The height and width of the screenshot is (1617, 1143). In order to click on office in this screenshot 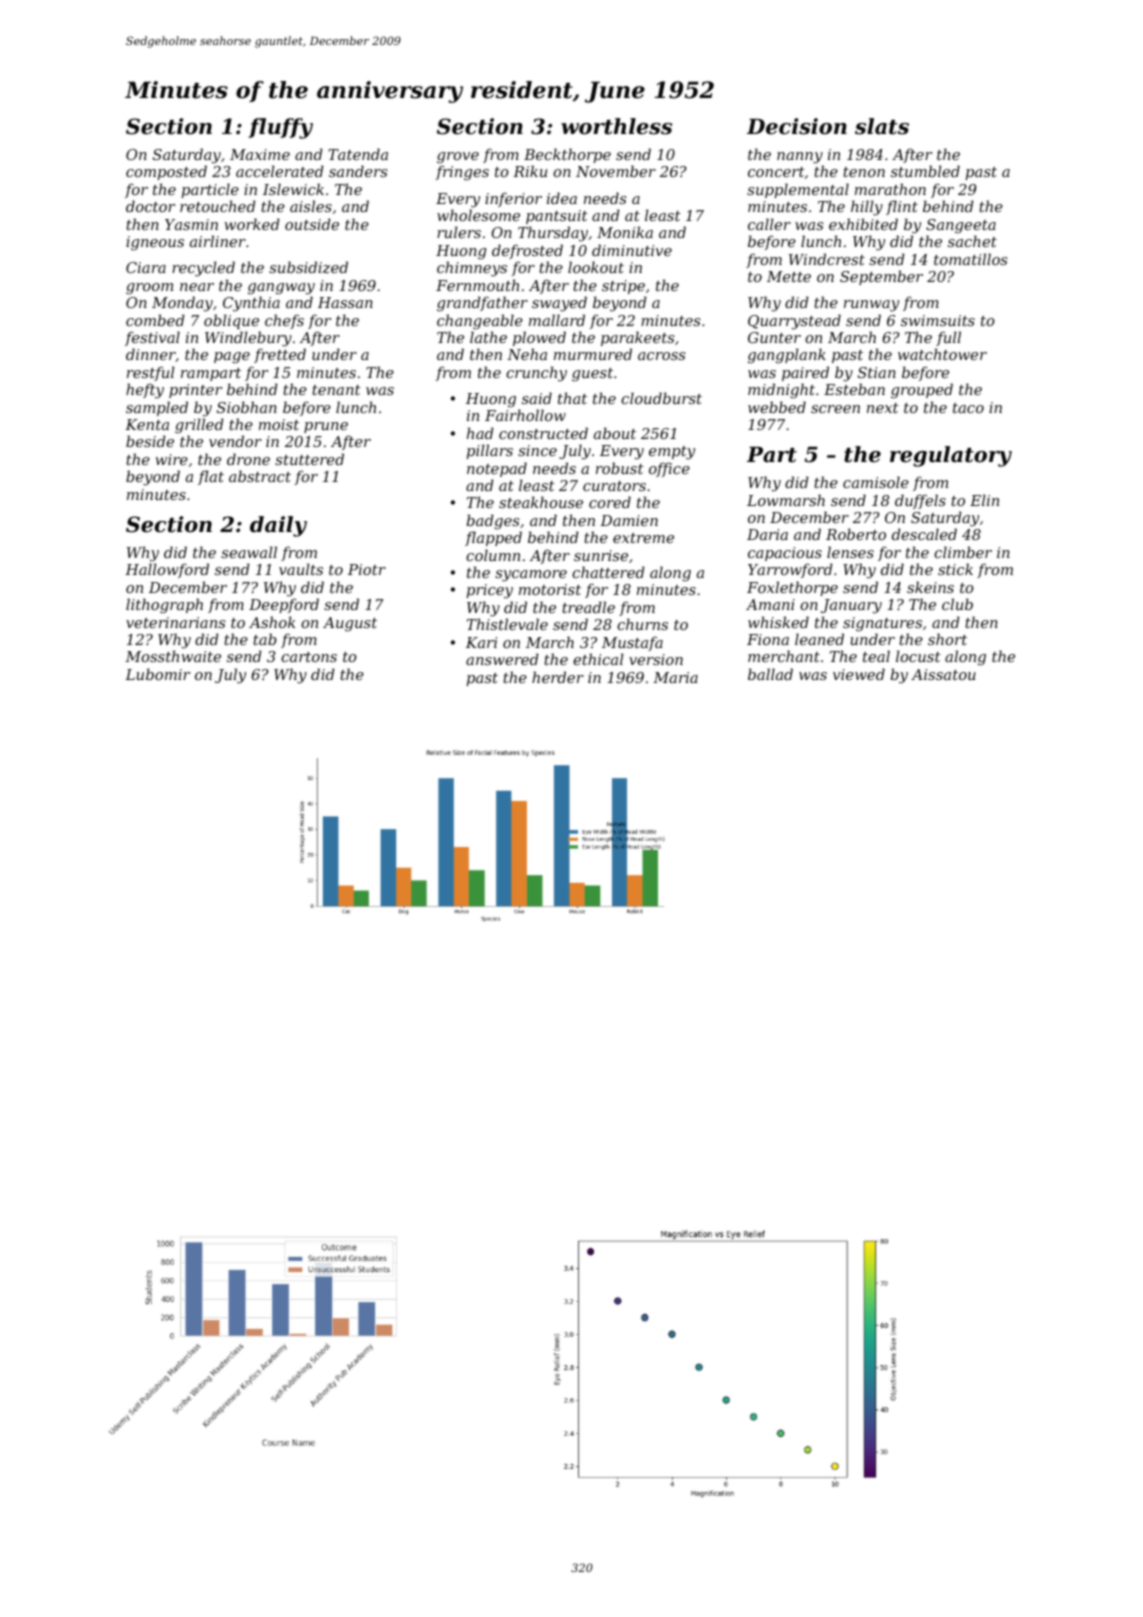, I will do `click(669, 469)`.
